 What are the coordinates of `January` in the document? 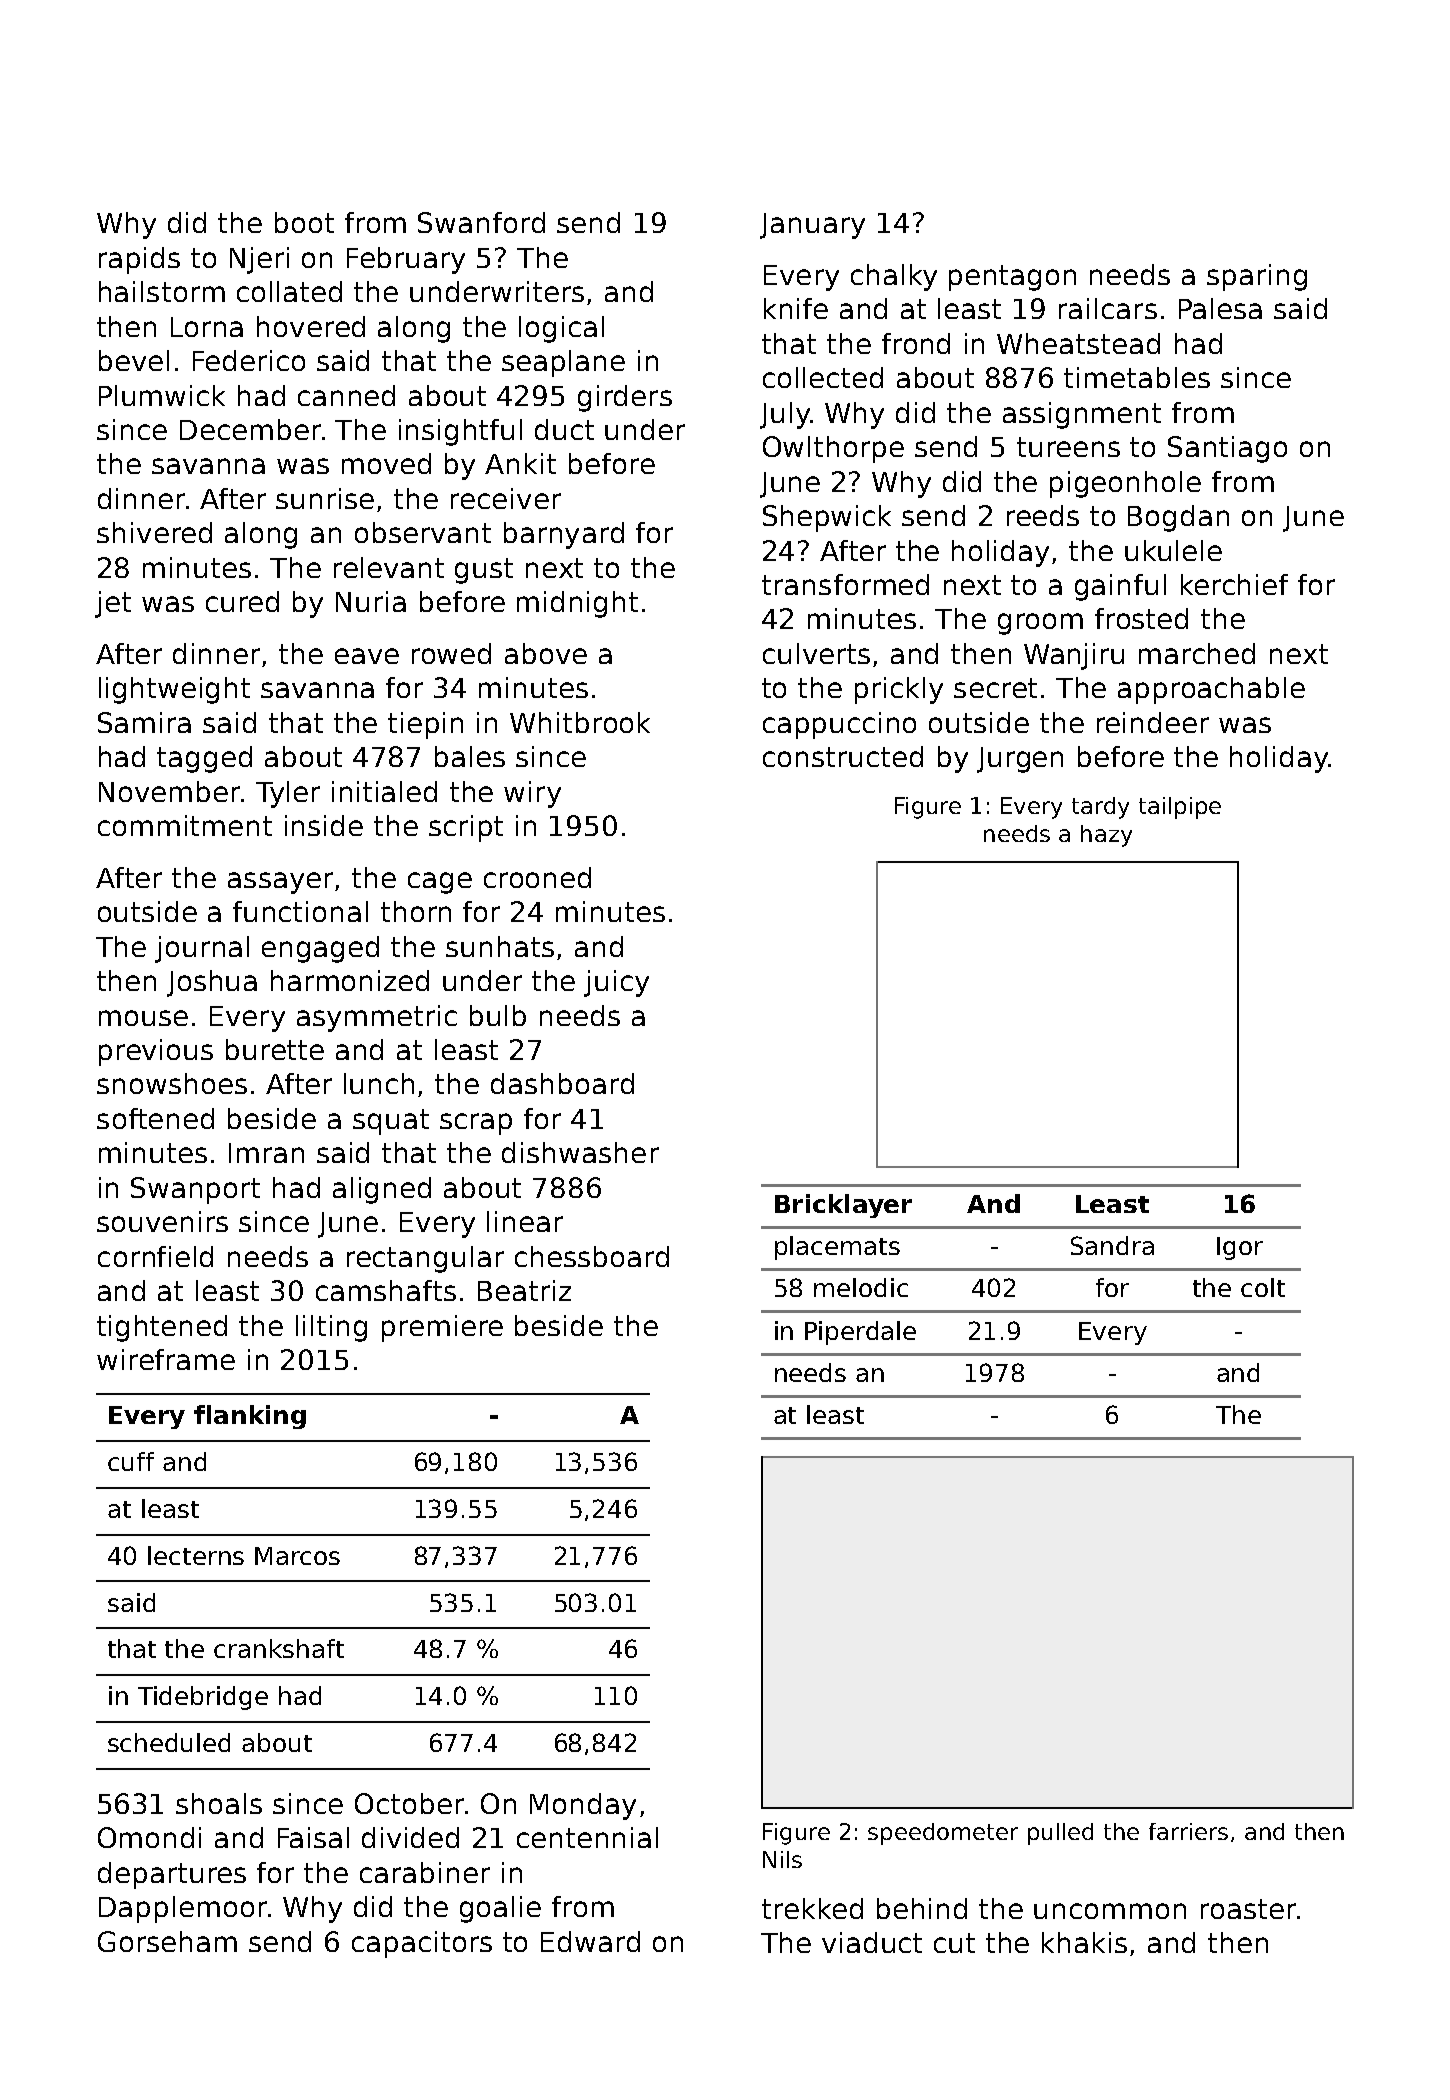 It's located at (812, 226).
